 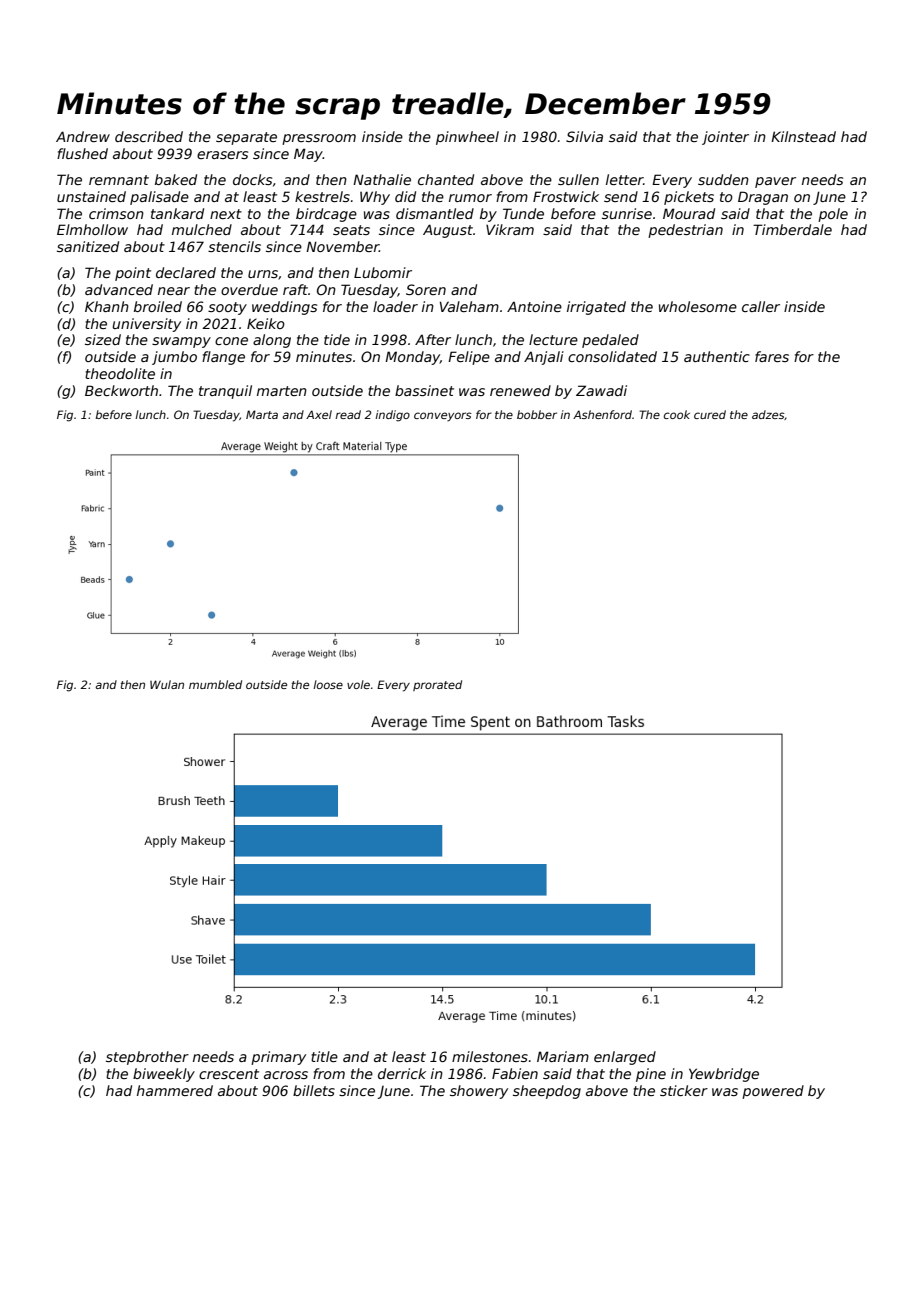 What do you see at coordinates (625, 1058) in the screenshot?
I see `enlarged` at bounding box center [625, 1058].
